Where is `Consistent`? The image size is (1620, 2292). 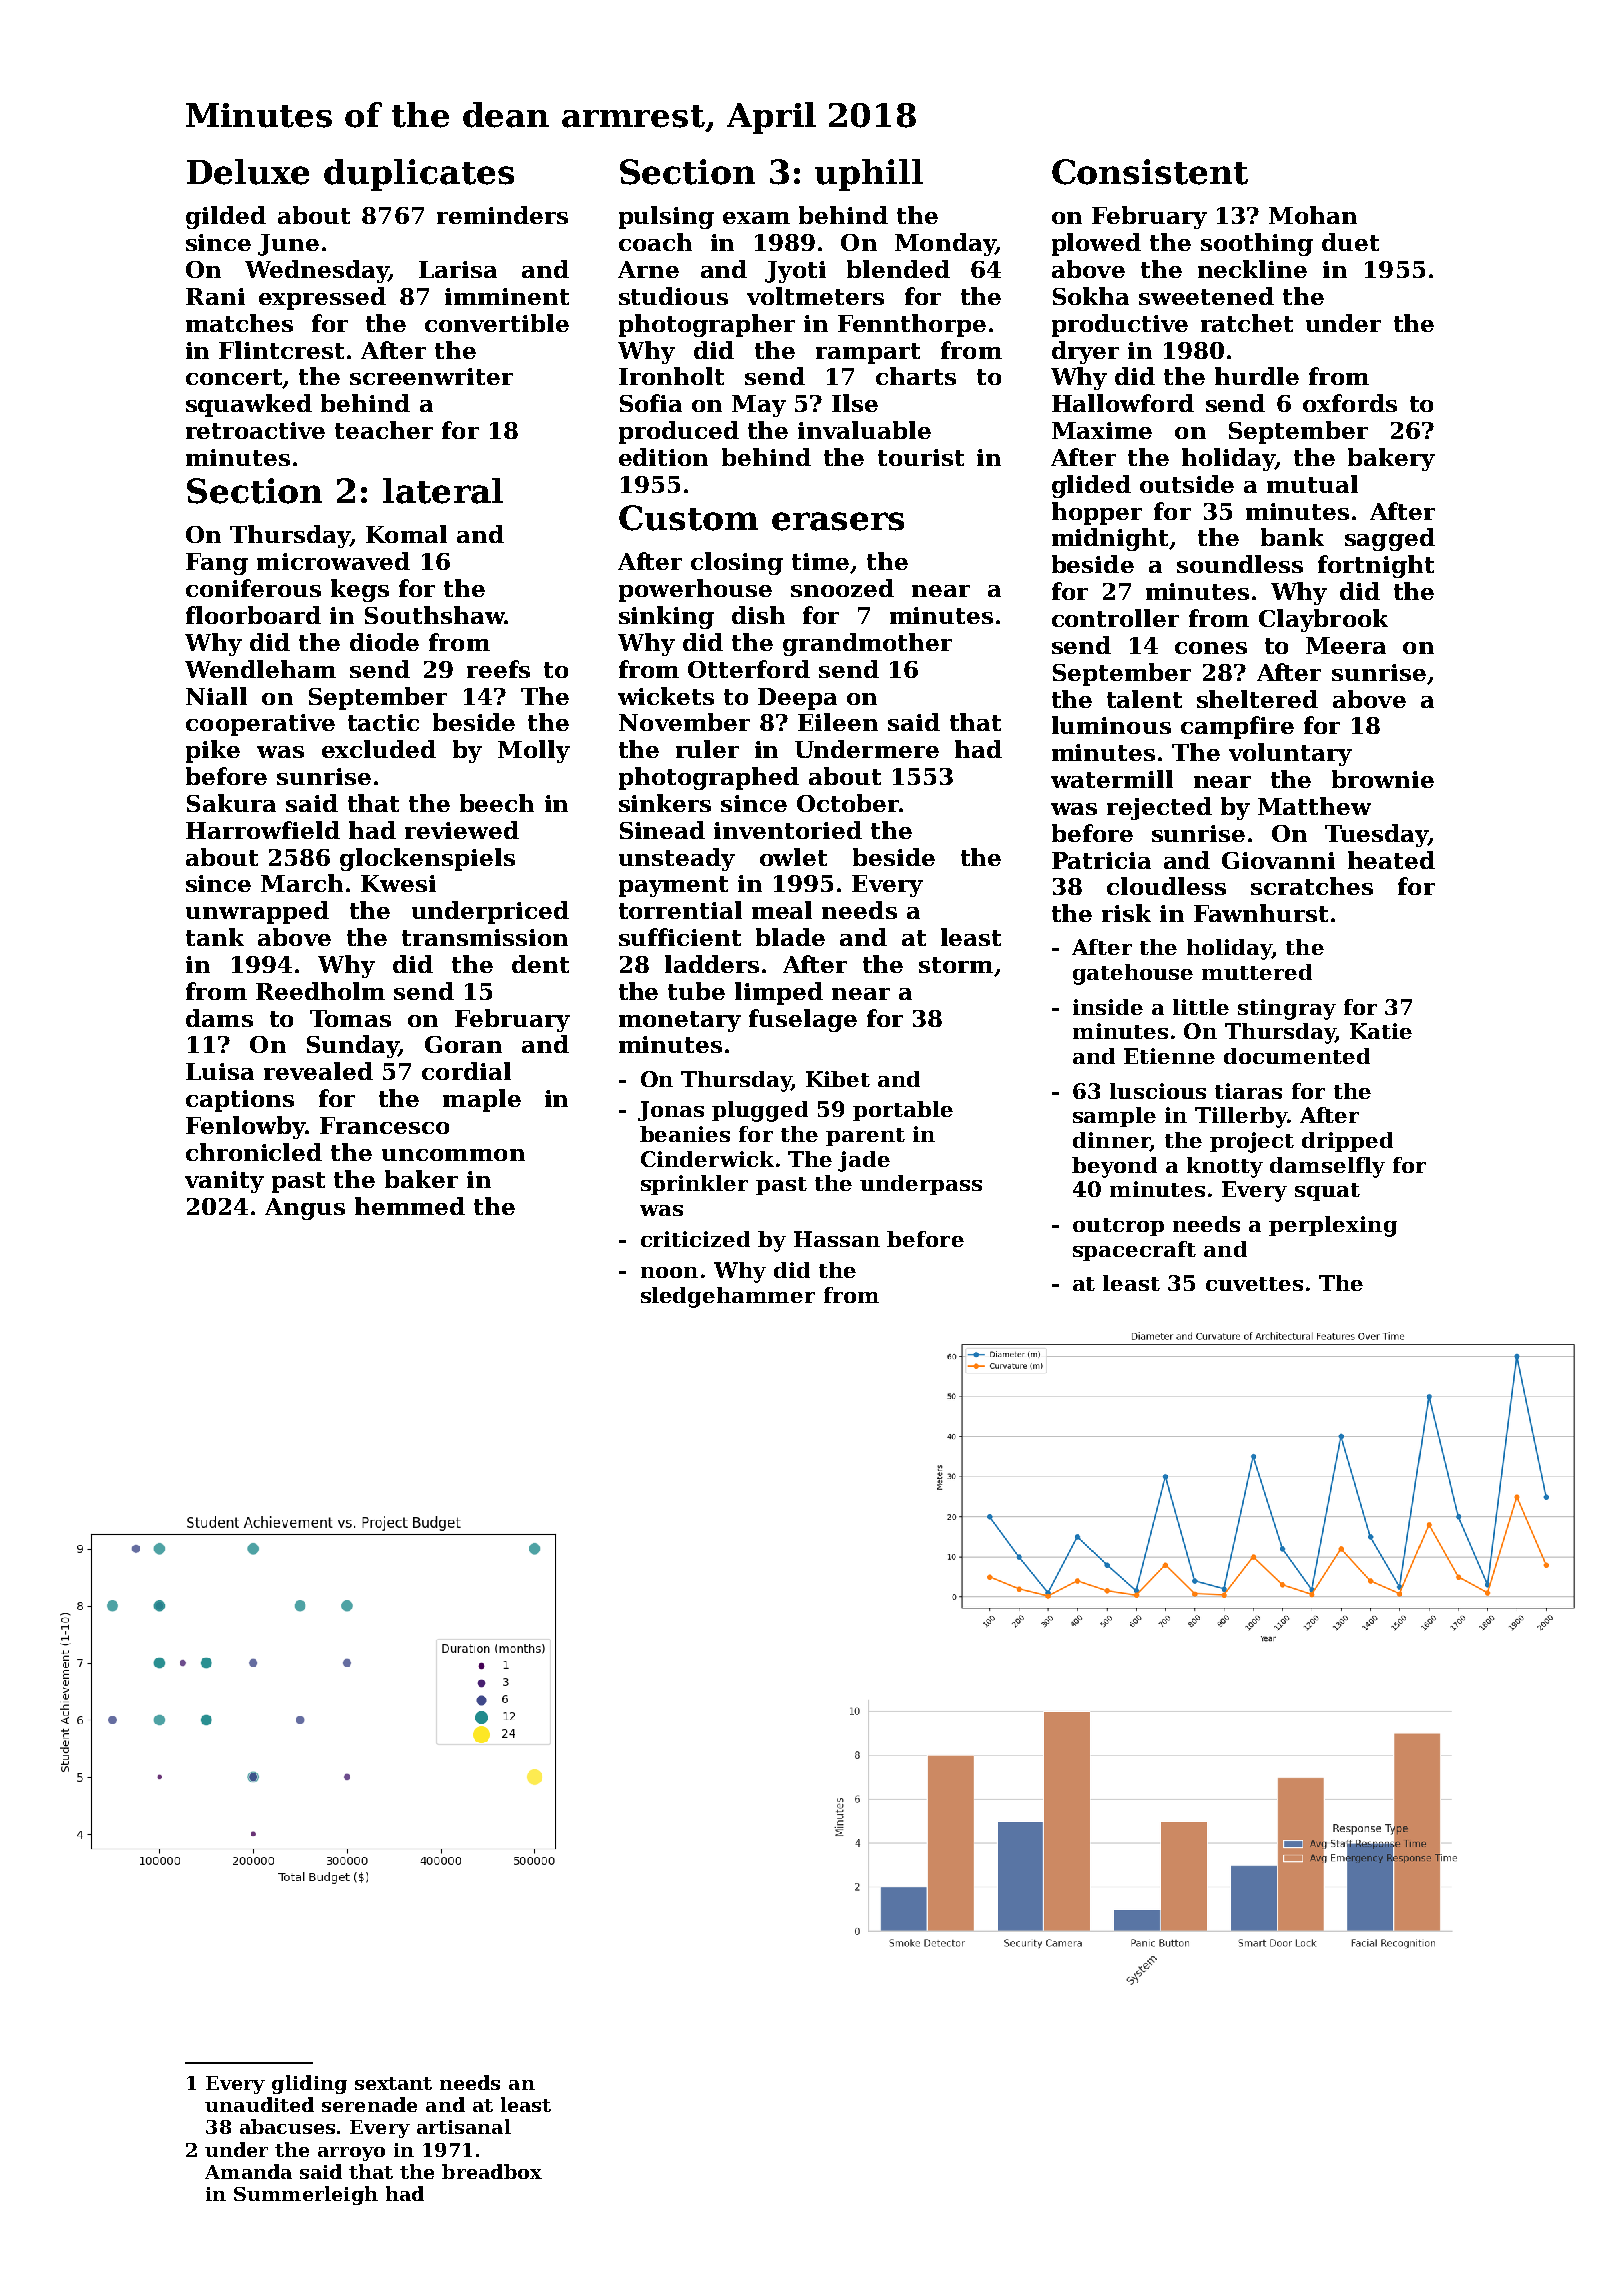 Consistent is located at coordinates (1150, 172).
